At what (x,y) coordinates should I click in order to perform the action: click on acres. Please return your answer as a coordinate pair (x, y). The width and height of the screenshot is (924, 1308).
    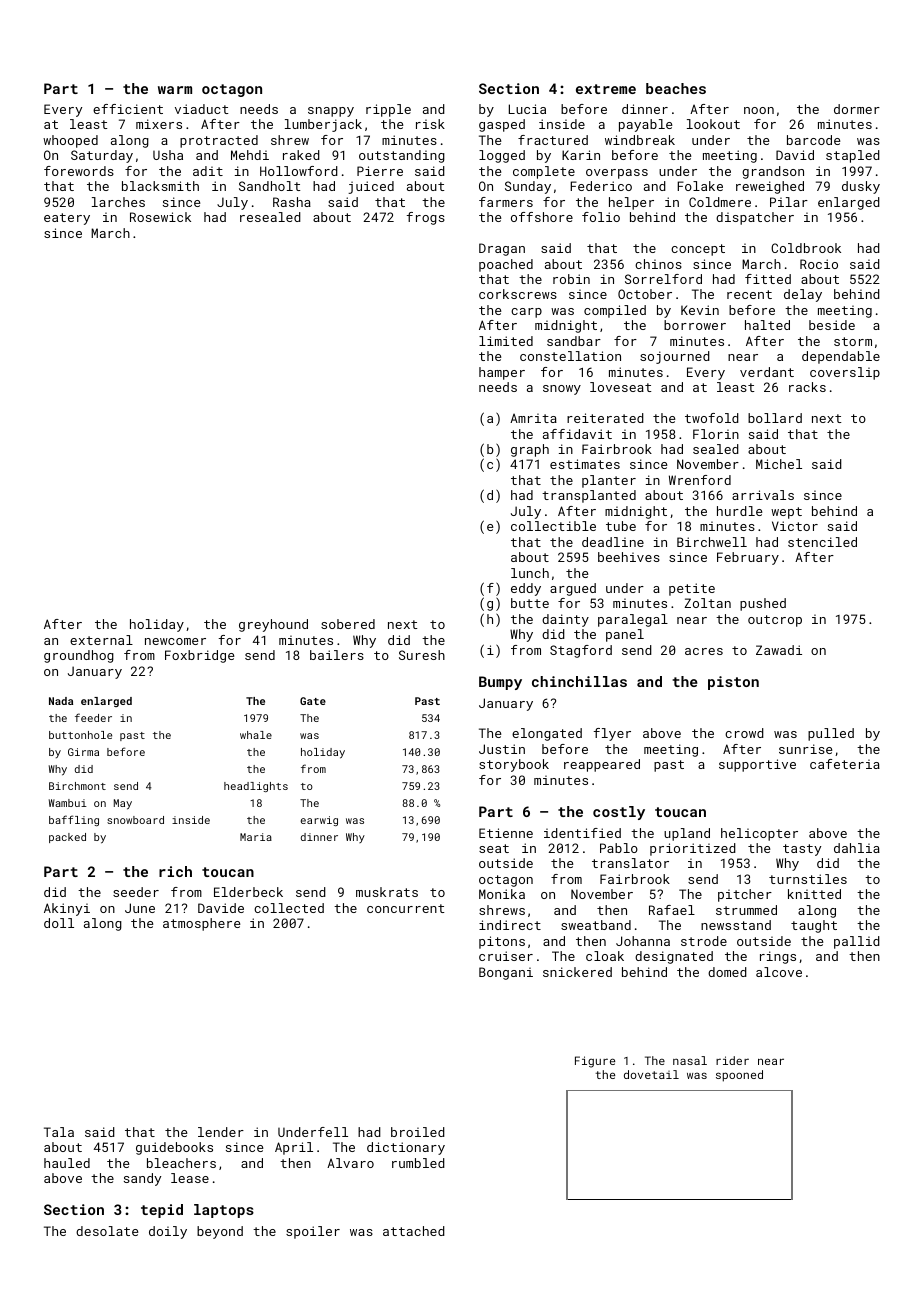
    Looking at the image, I should click on (704, 651).
